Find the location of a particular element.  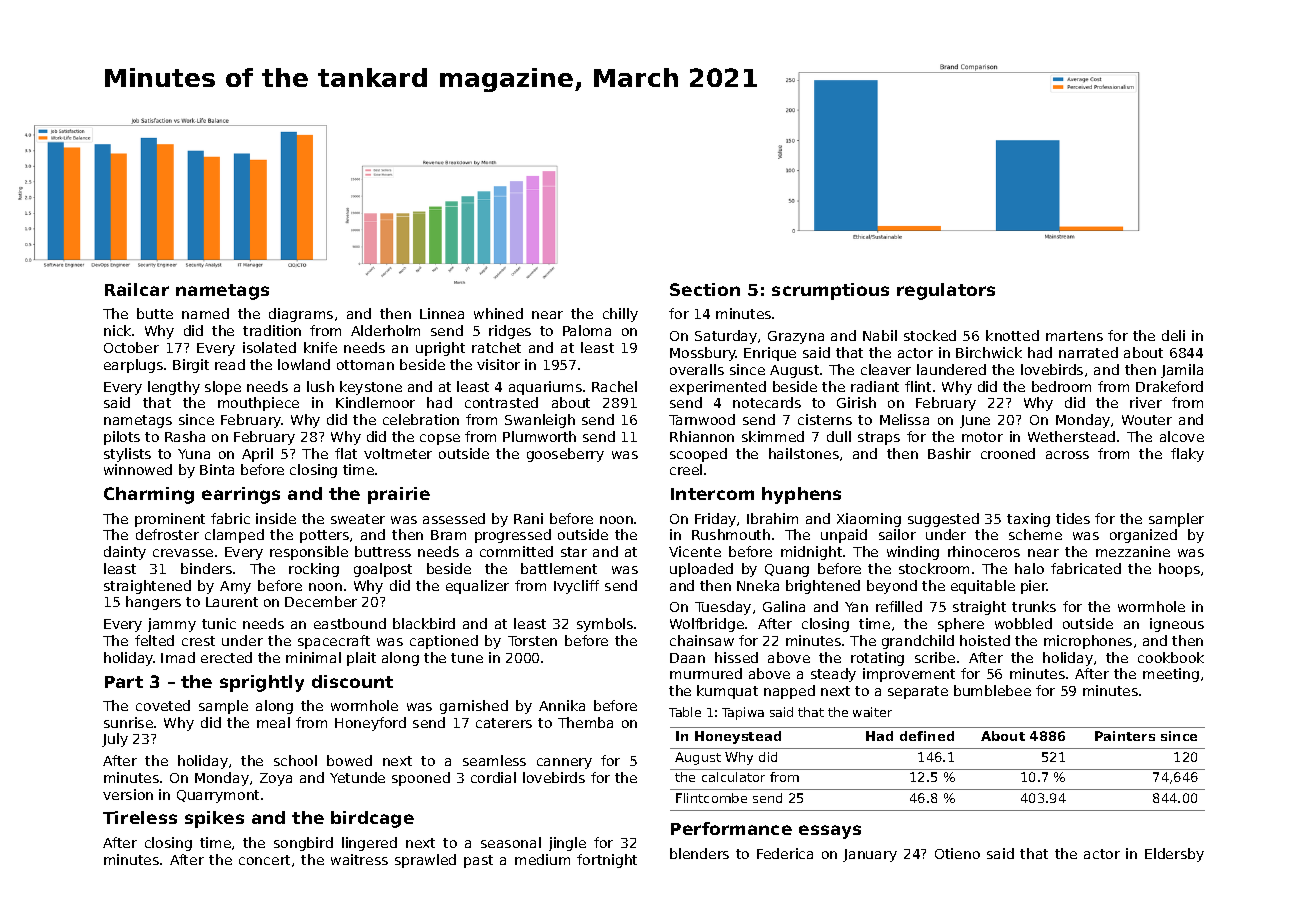

sprightly is located at coordinates (262, 683).
